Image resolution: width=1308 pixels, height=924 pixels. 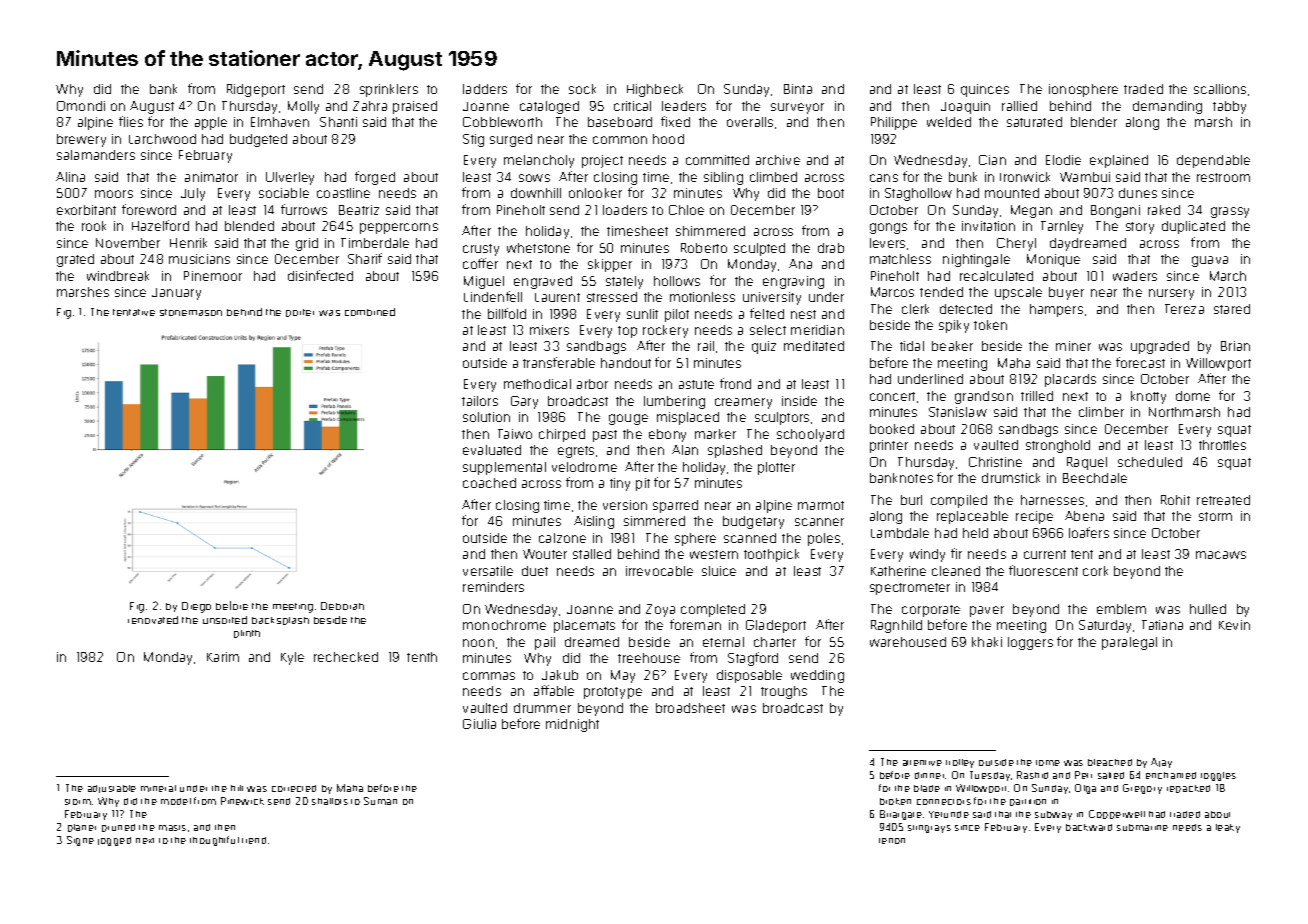 What do you see at coordinates (1228, 828) in the page?
I see `leaky` at bounding box center [1228, 828].
